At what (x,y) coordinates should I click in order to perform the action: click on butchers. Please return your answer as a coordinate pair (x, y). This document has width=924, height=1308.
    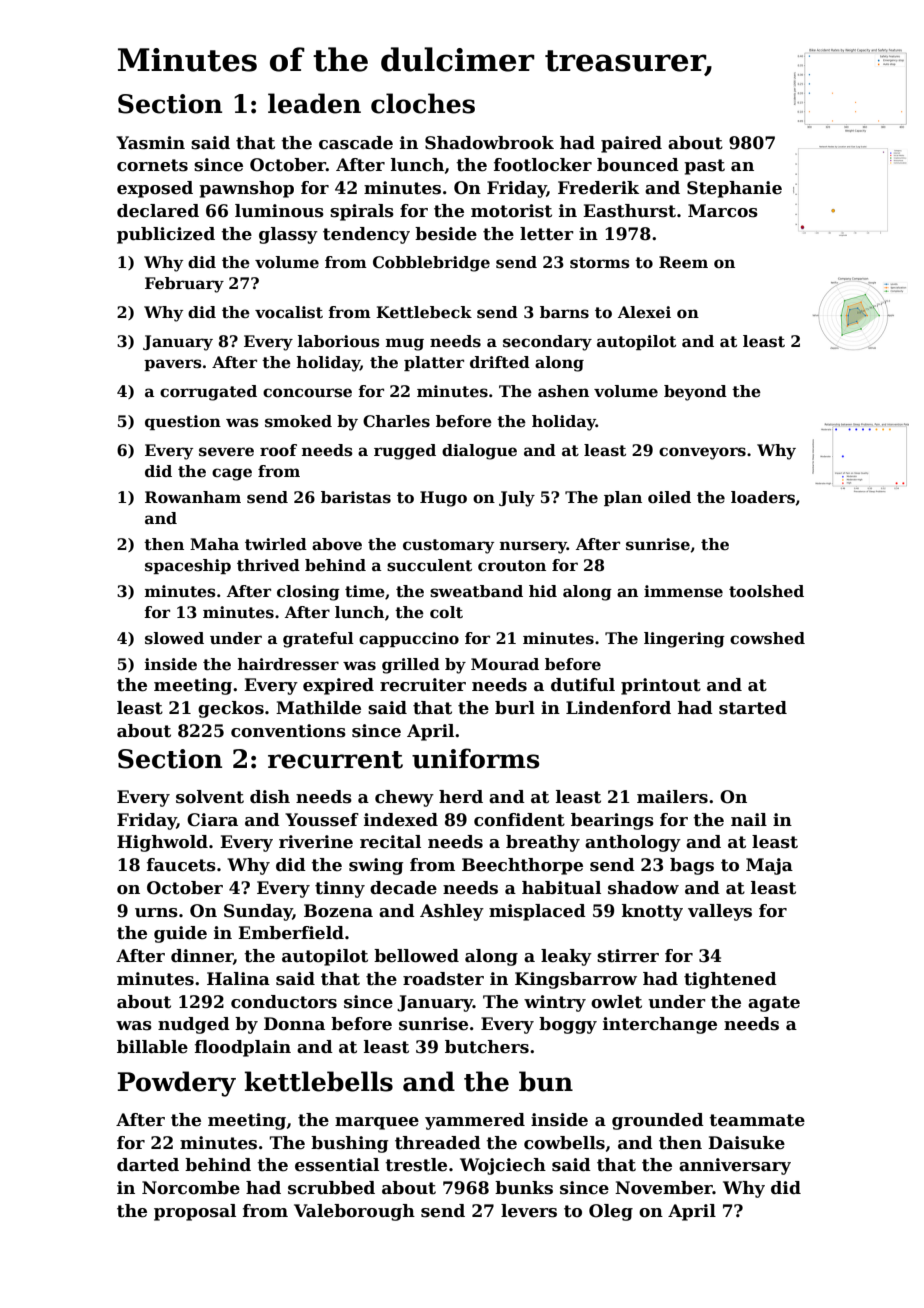
    Looking at the image, I should click on (487, 1047).
